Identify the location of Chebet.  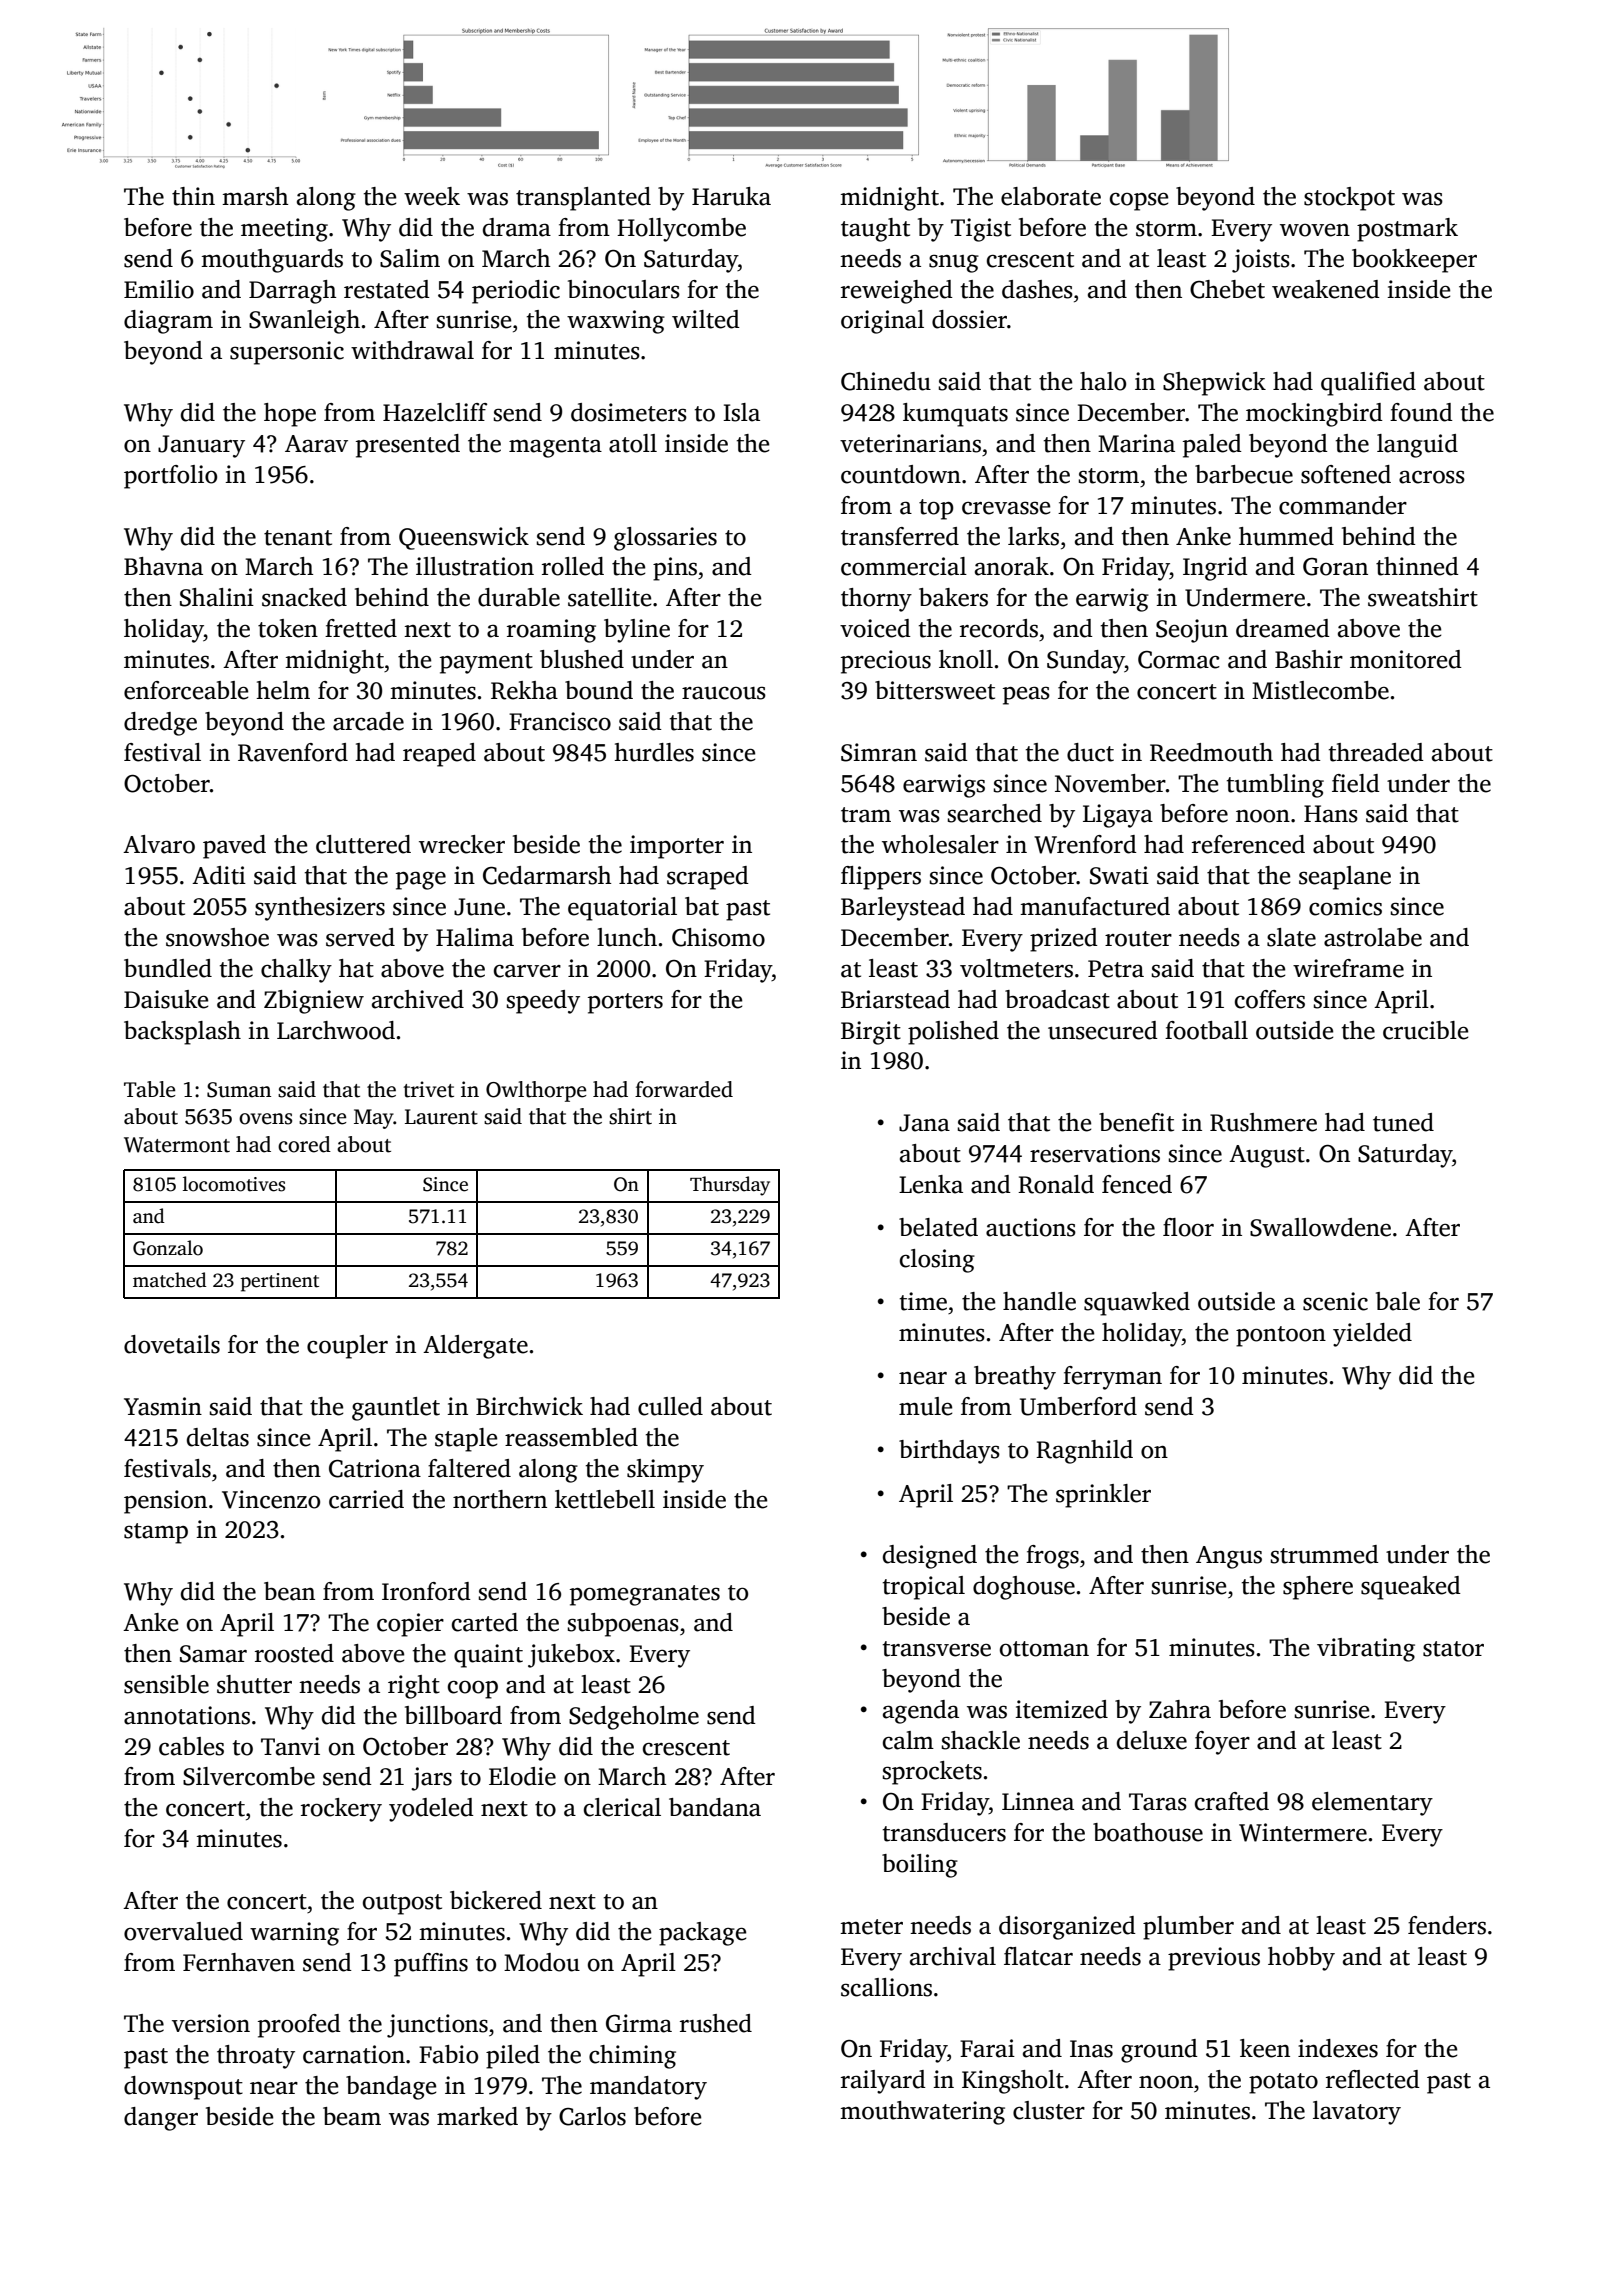
(1227, 289).
